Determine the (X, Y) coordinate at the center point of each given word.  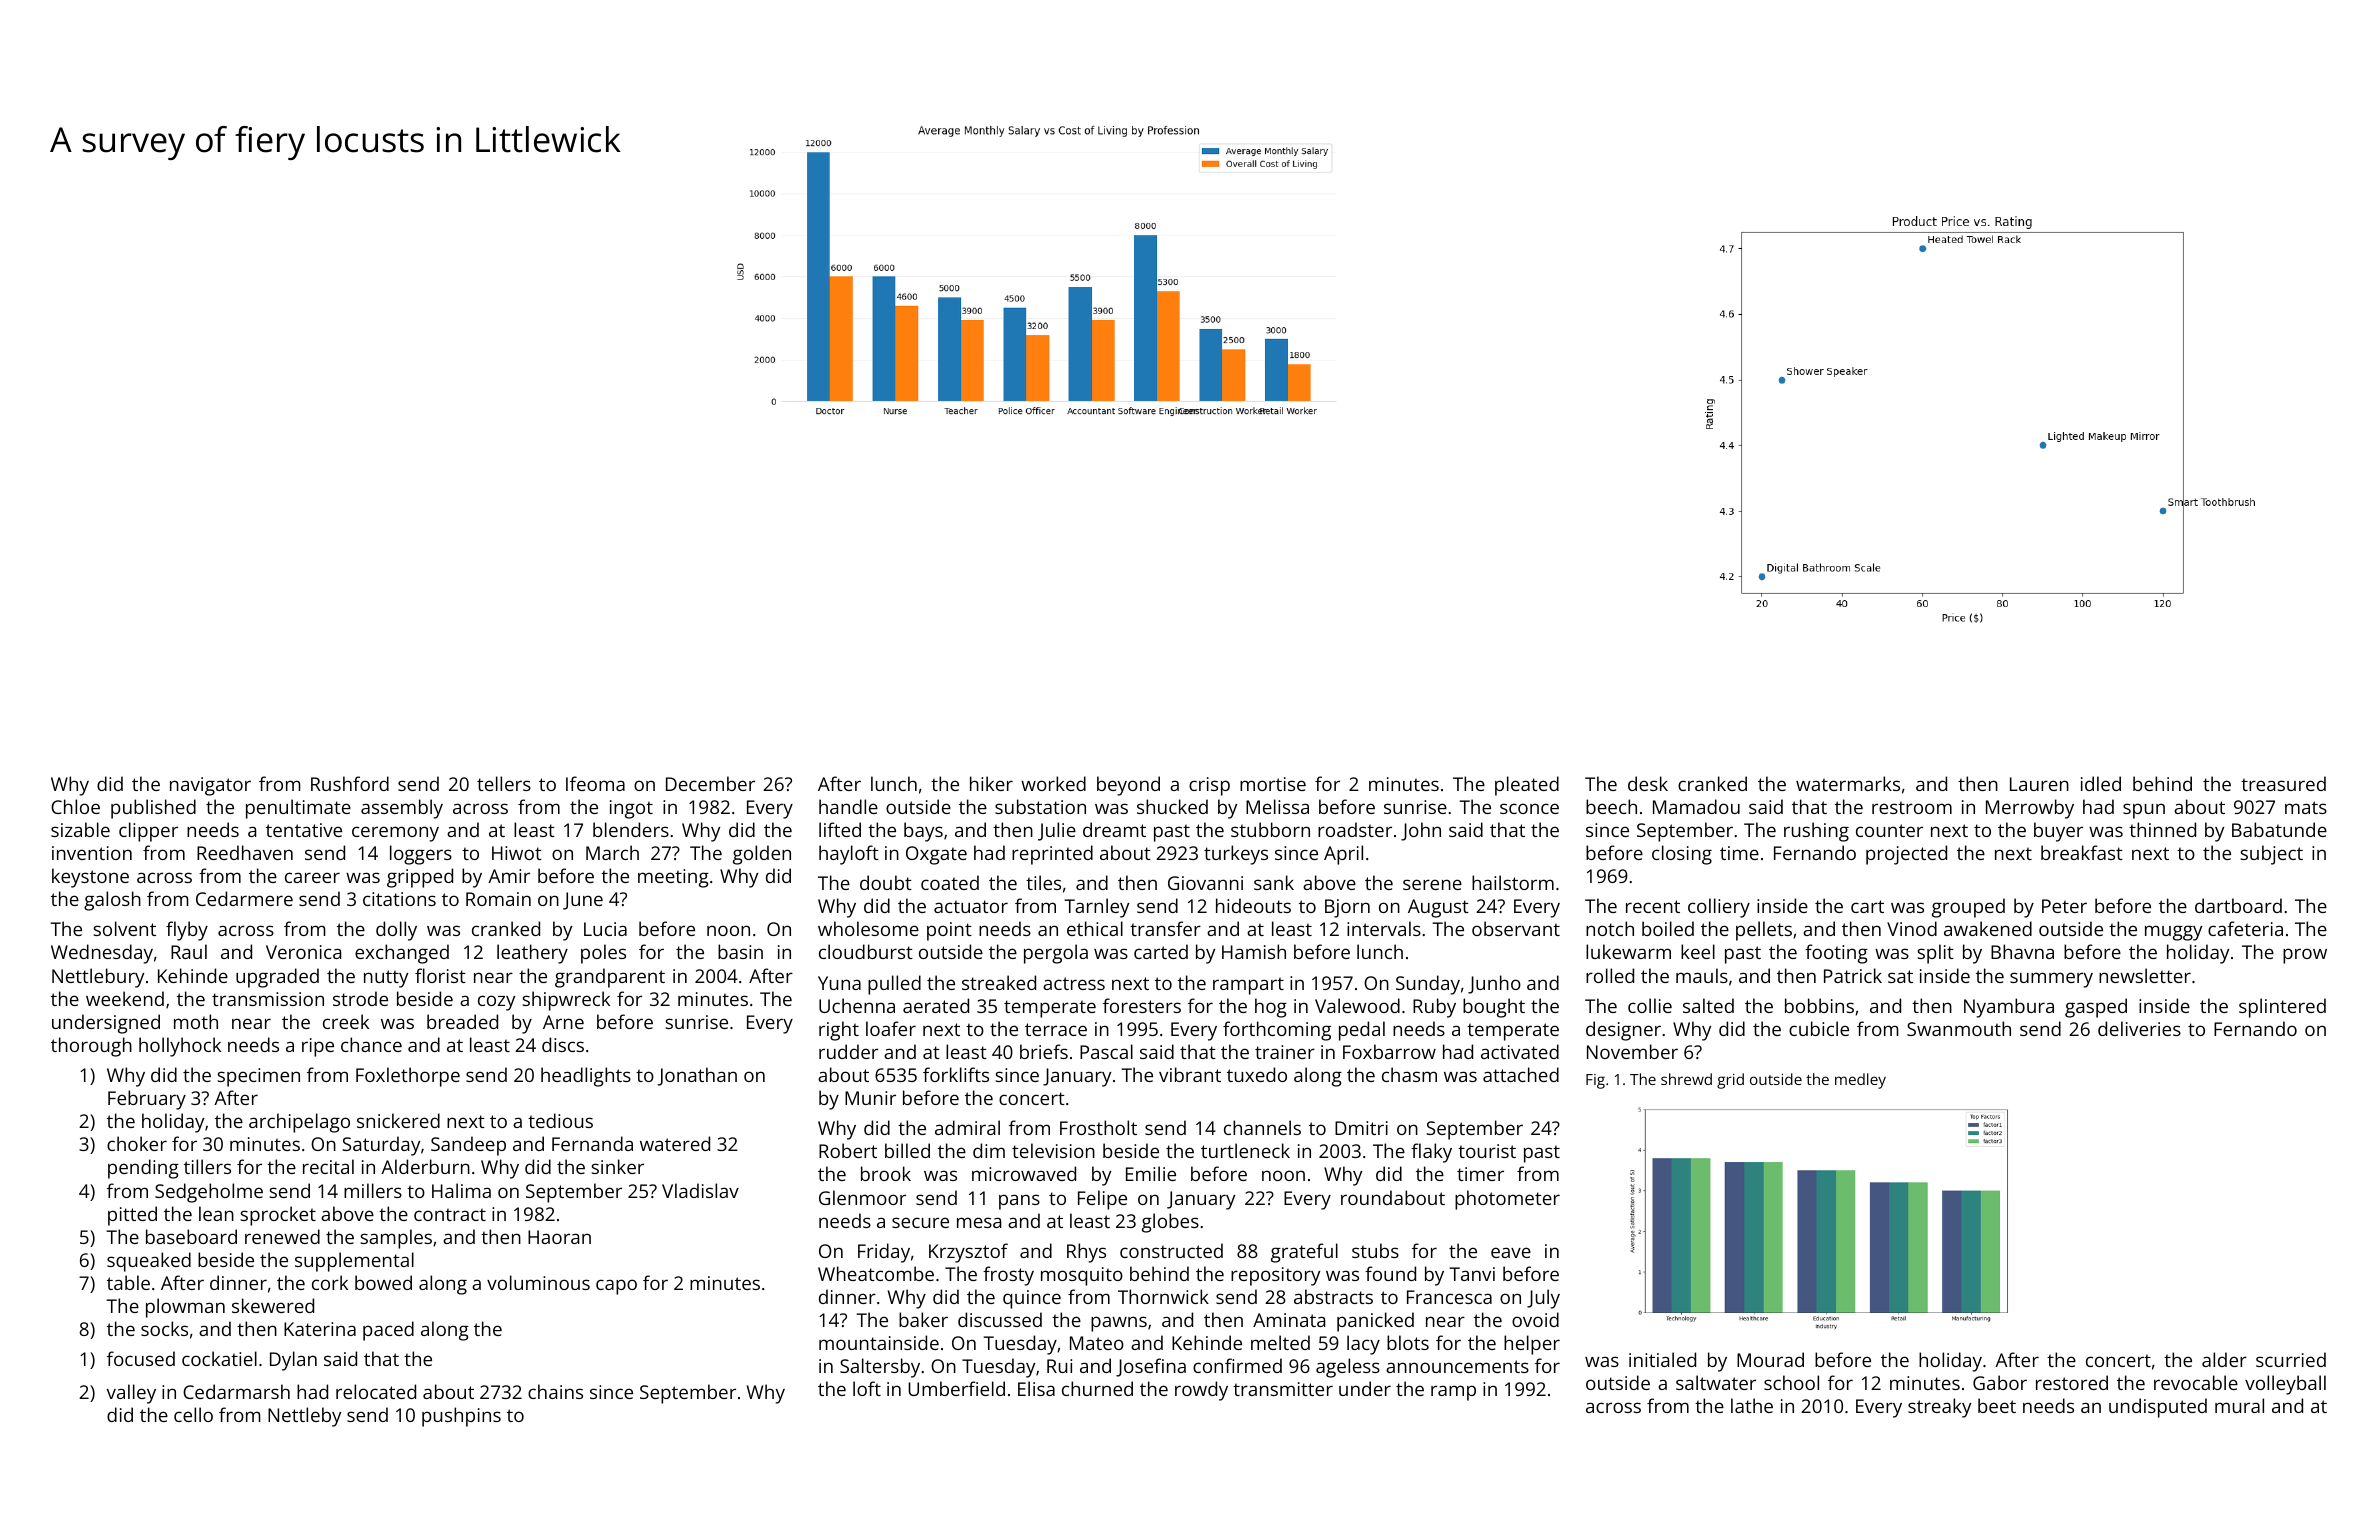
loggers (421, 855)
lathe (1752, 1405)
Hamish (1254, 951)
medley (1860, 1081)
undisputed (2158, 1408)
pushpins (461, 1417)
